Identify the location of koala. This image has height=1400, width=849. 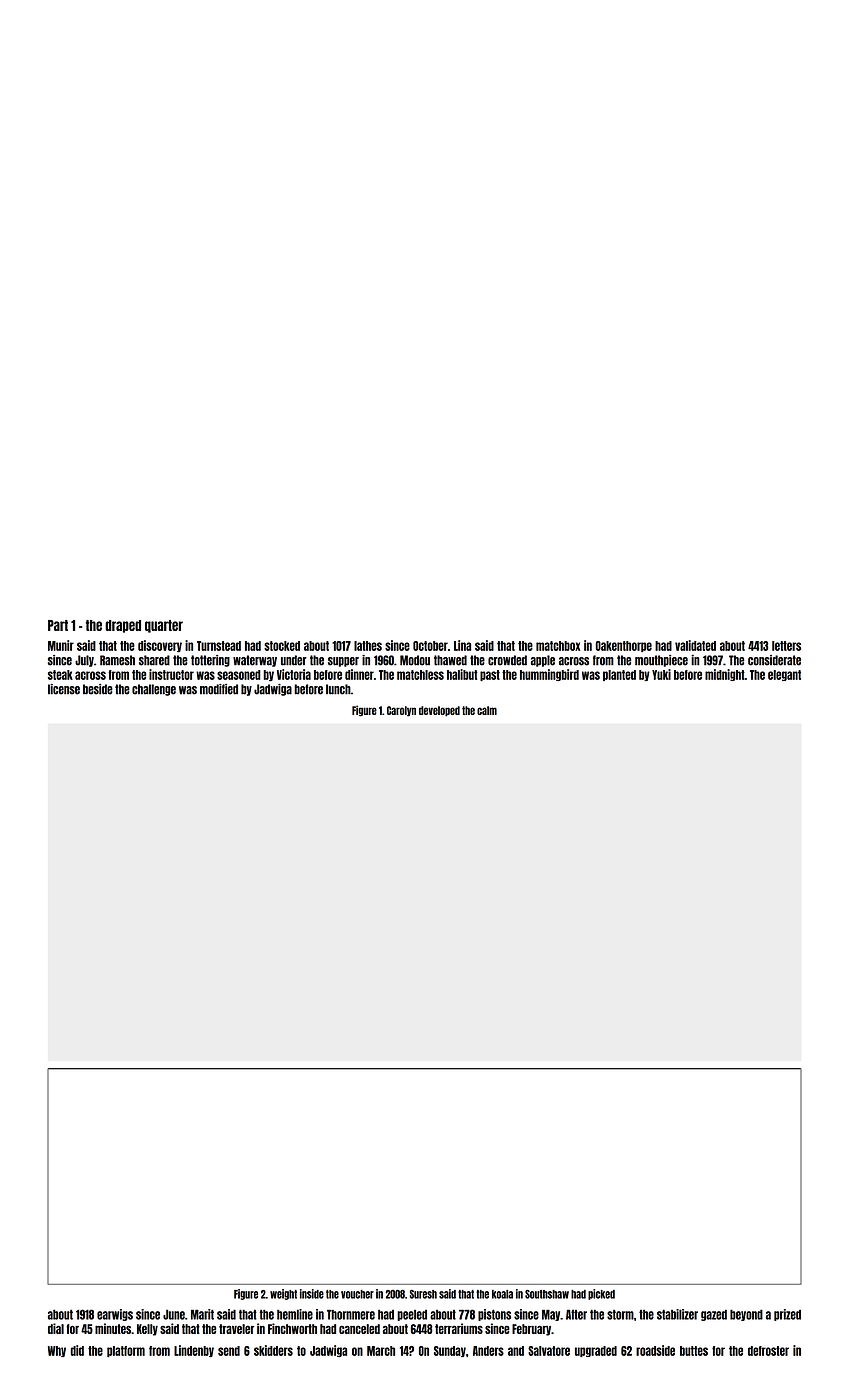
(502, 1294).
